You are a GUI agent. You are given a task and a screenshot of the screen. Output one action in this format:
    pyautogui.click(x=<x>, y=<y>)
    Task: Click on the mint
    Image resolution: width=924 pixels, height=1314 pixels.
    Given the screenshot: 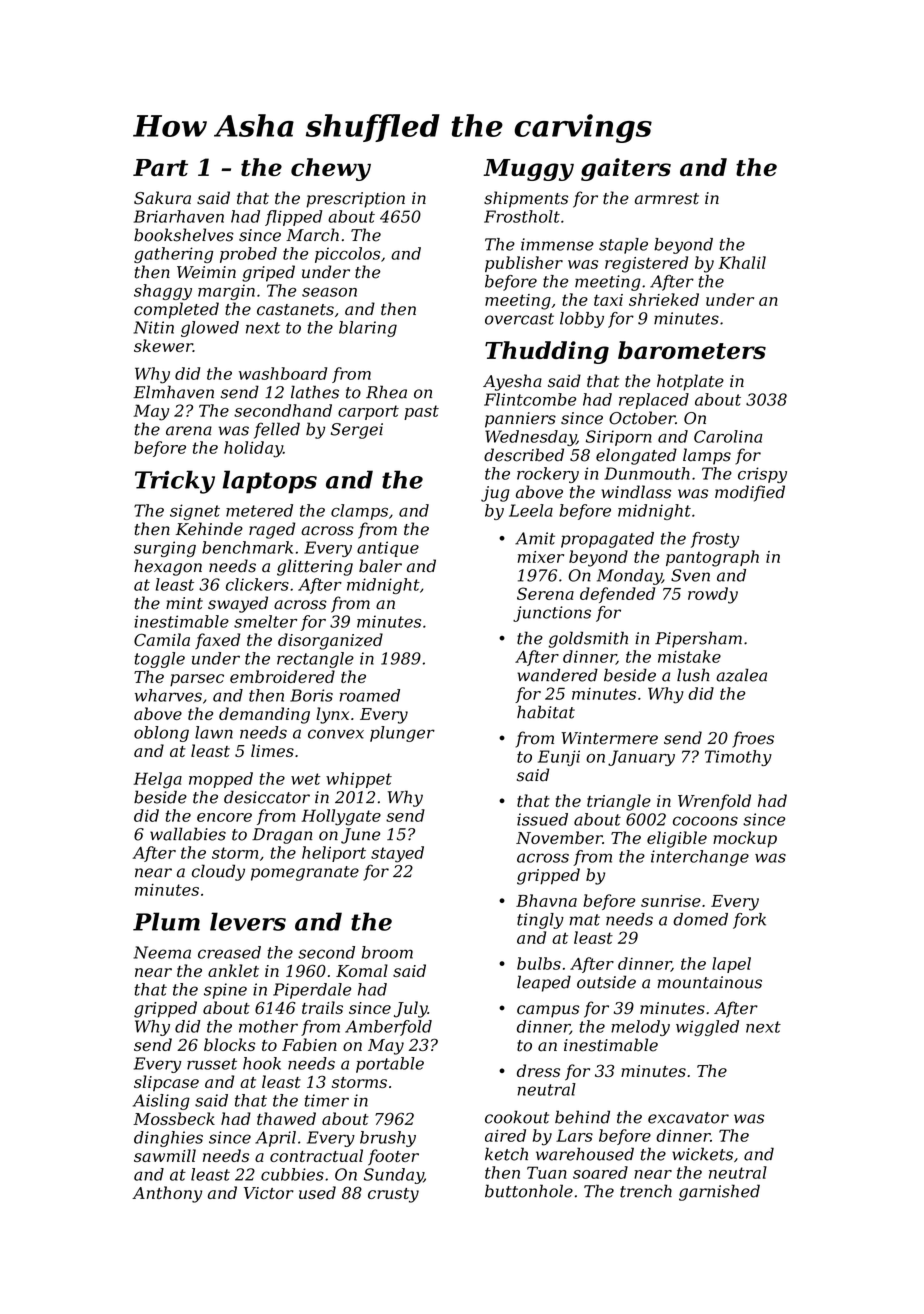 What is the action you would take?
    pyautogui.click(x=184, y=603)
